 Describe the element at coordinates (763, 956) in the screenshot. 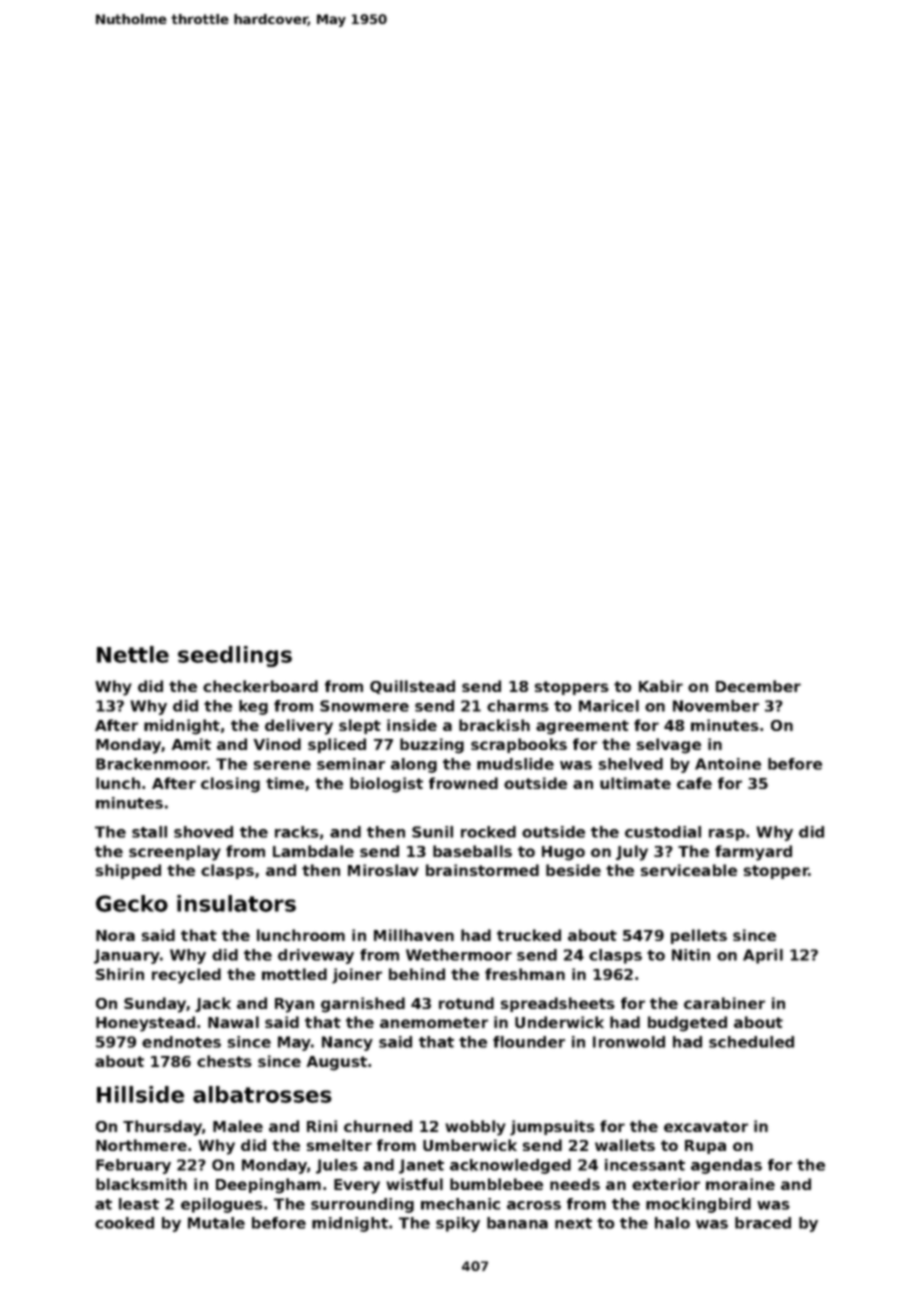

I see `April` at that location.
